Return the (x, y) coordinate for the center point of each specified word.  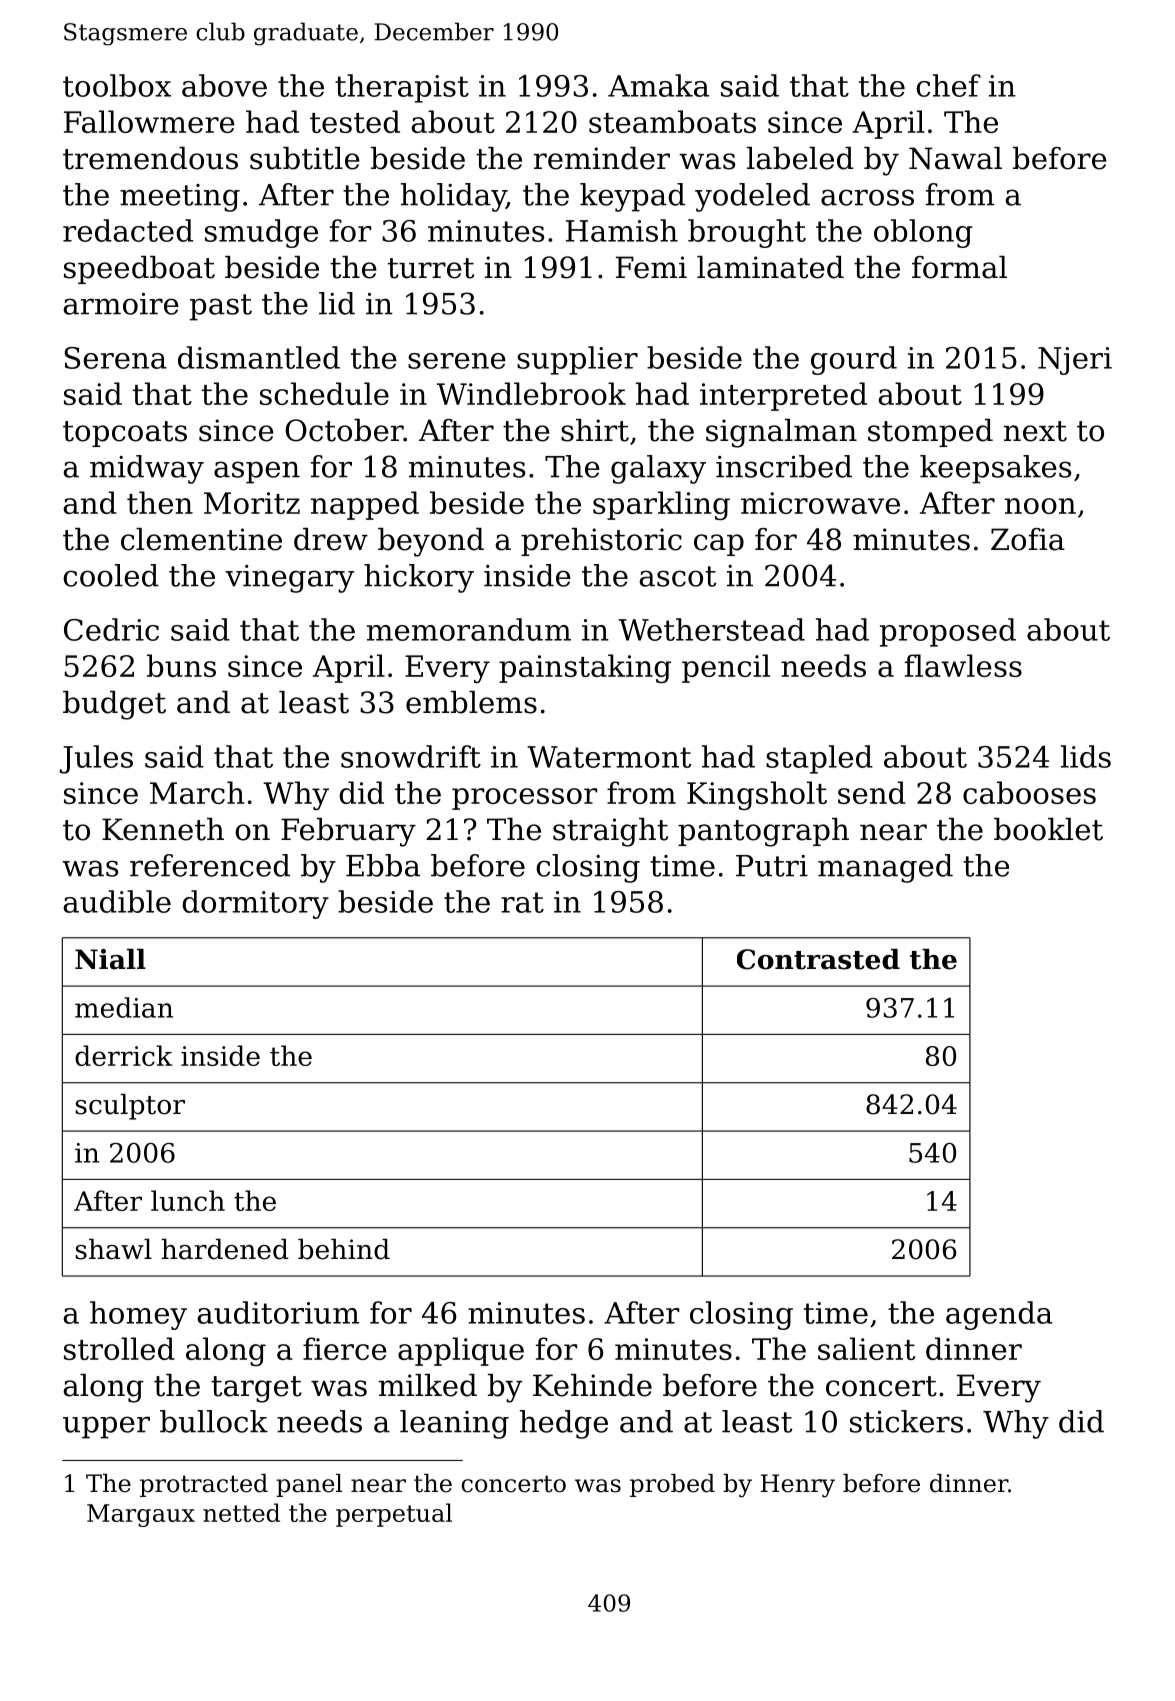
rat (522, 902)
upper (106, 1427)
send (872, 792)
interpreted (783, 396)
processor (524, 799)
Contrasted (818, 959)
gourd (854, 360)
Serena (115, 358)
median (124, 1007)
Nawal (955, 158)
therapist (402, 88)
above (224, 85)
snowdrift (411, 756)
